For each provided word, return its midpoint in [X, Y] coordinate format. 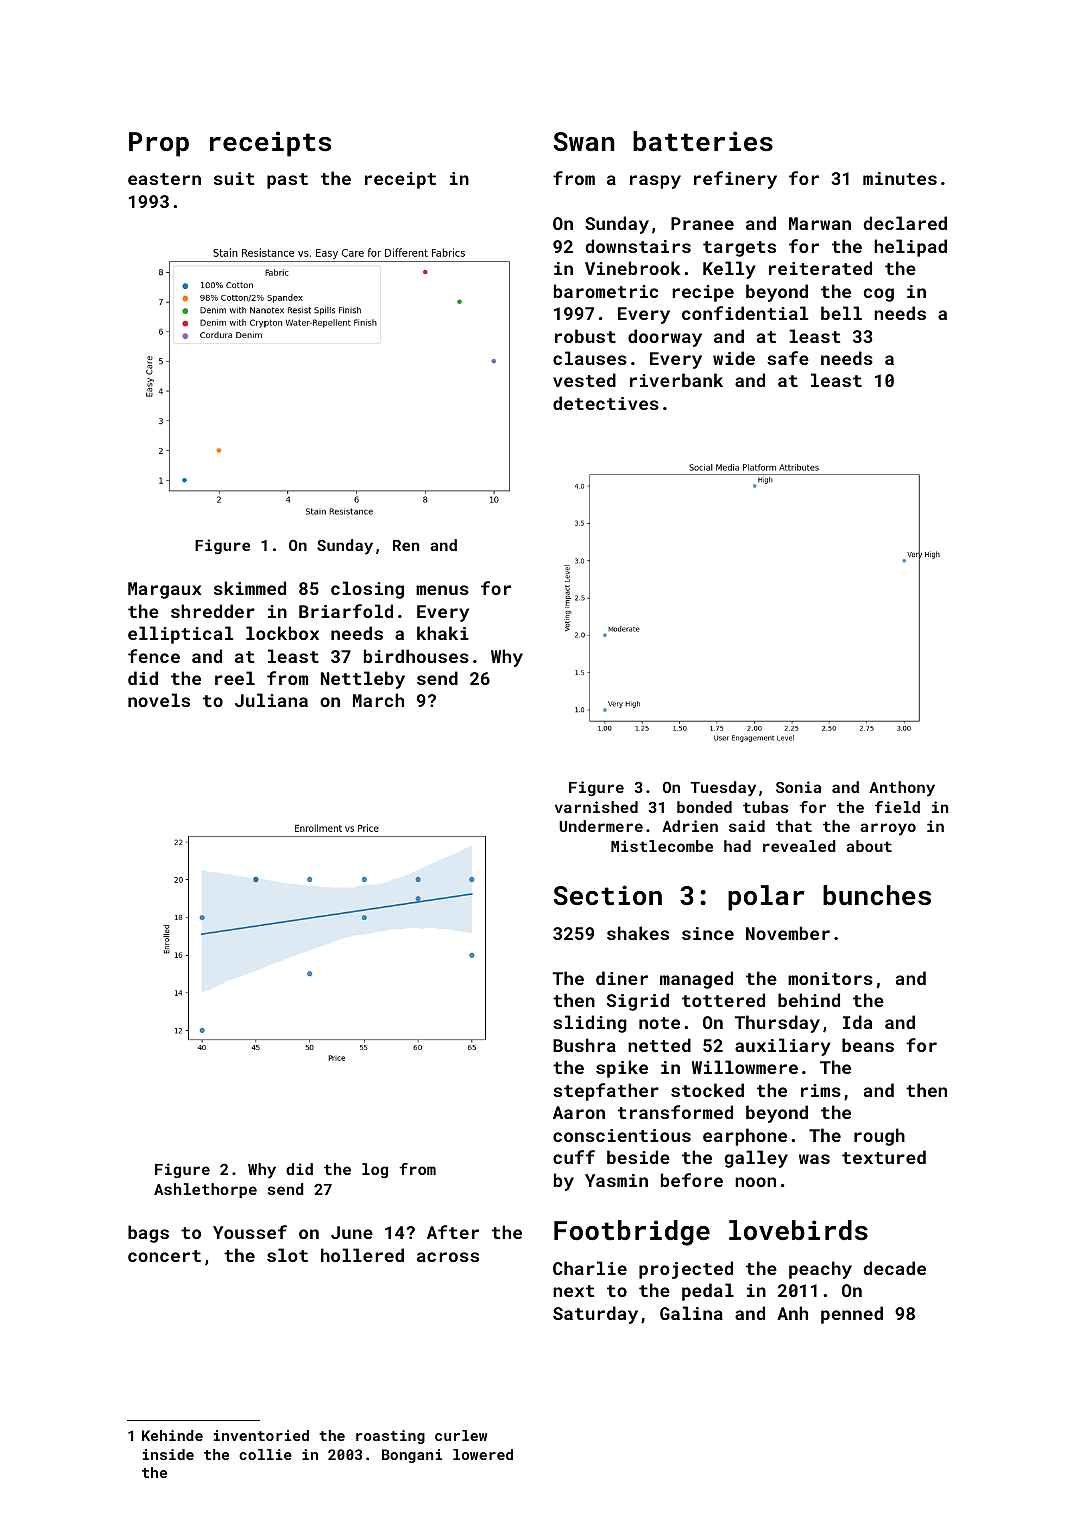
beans [868, 1045]
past [287, 181]
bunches [877, 895]
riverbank [676, 380]
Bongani [412, 1456]
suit [234, 178]
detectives [606, 403]
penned [852, 1315]
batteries [703, 141]
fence [154, 656]
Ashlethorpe [205, 1190]
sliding [590, 1024]
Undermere [601, 826]
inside [168, 1454]
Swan [583, 141]
